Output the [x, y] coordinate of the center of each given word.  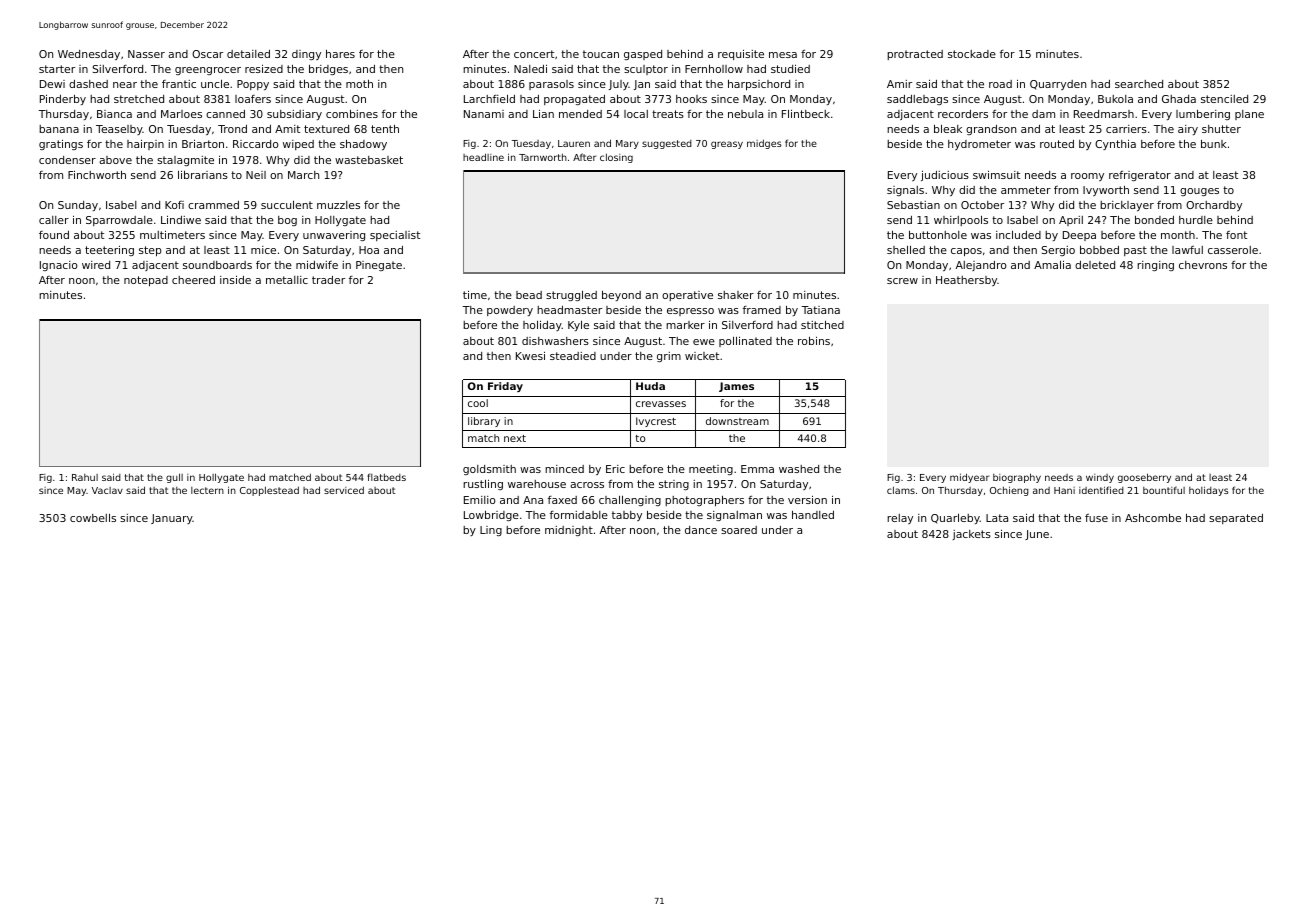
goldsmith [489, 470]
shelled [906, 250]
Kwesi [530, 356]
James [736, 387]
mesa [783, 55]
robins [814, 341]
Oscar [207, 54]
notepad [146, 281]
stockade [972, 54]
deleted [1095, 265]
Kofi [174, 205]
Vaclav [107, 490]
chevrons [1203, 265]
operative [687, 296]
